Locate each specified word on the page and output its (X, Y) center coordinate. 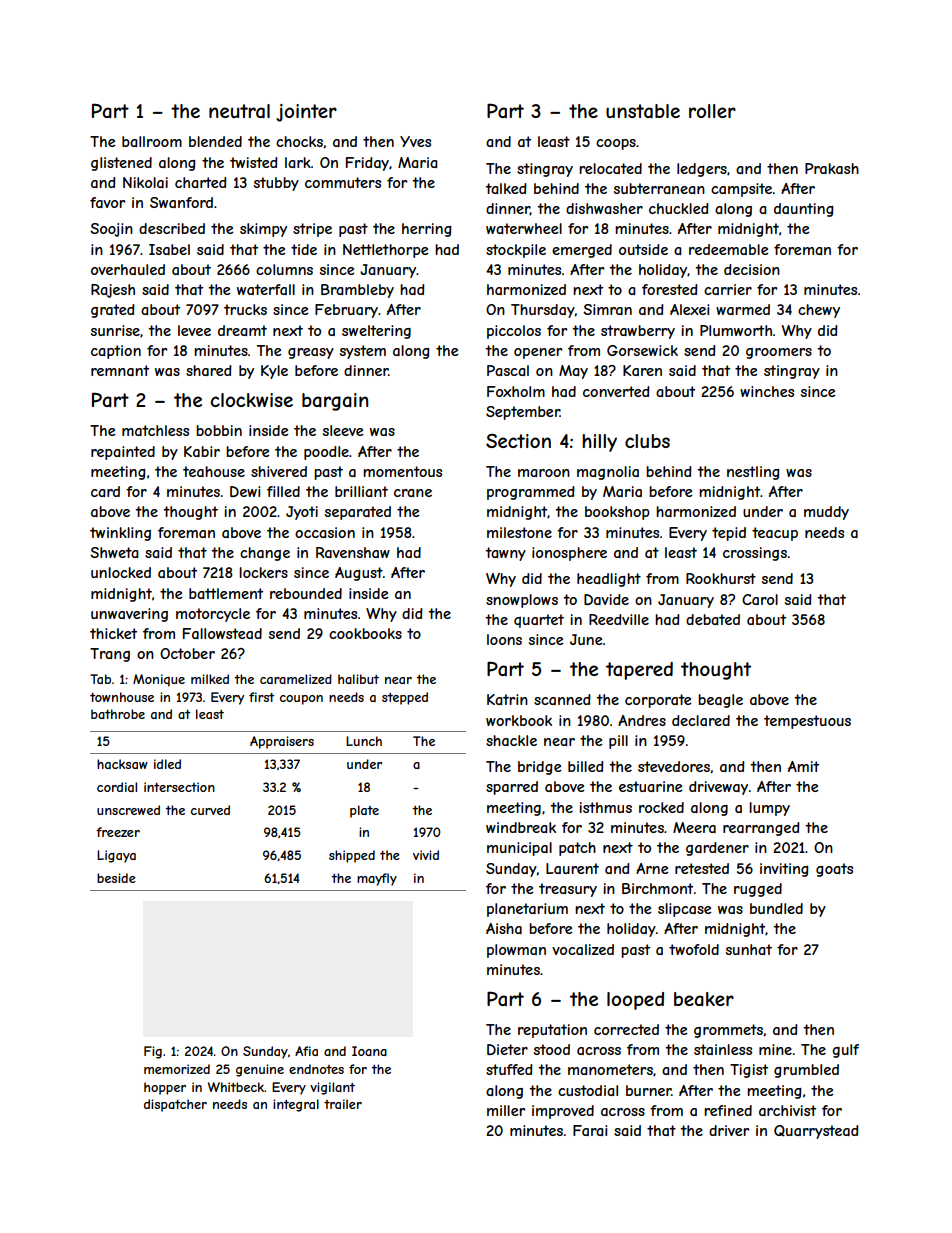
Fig (153, 1052)
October (187, 653)
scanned (562, 699)
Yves (415, 141)
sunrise (115, 330)
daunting (803, 210)
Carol (760, 599)
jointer (306, 113)
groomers (779, 353)
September (523, 413)
